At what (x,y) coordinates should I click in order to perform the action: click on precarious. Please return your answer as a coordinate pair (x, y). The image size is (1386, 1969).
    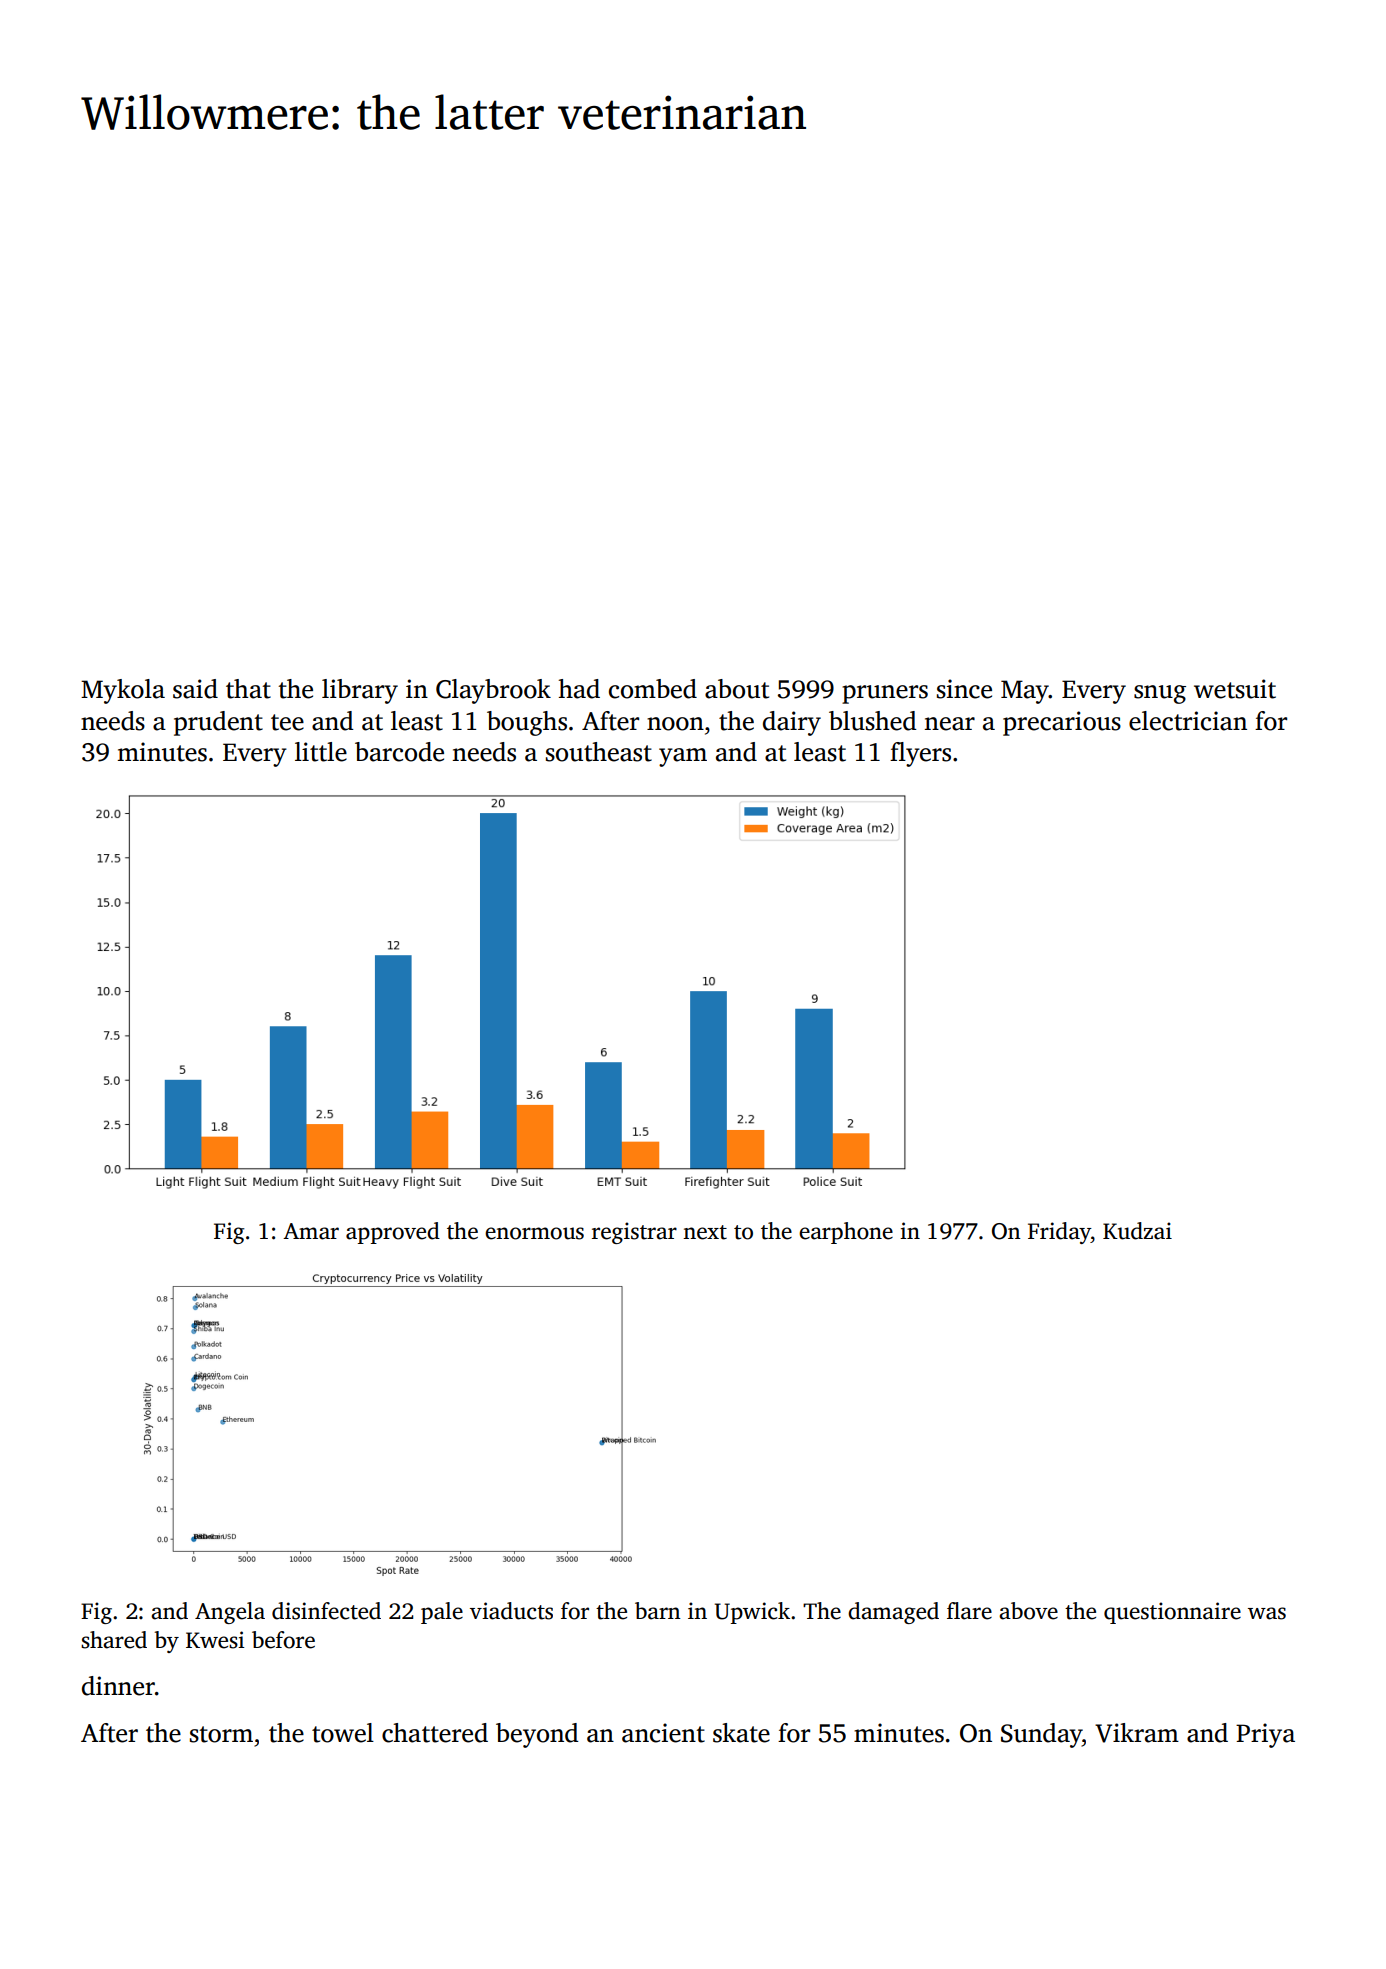
    Looking at the image, I should click on (1062, 723).
